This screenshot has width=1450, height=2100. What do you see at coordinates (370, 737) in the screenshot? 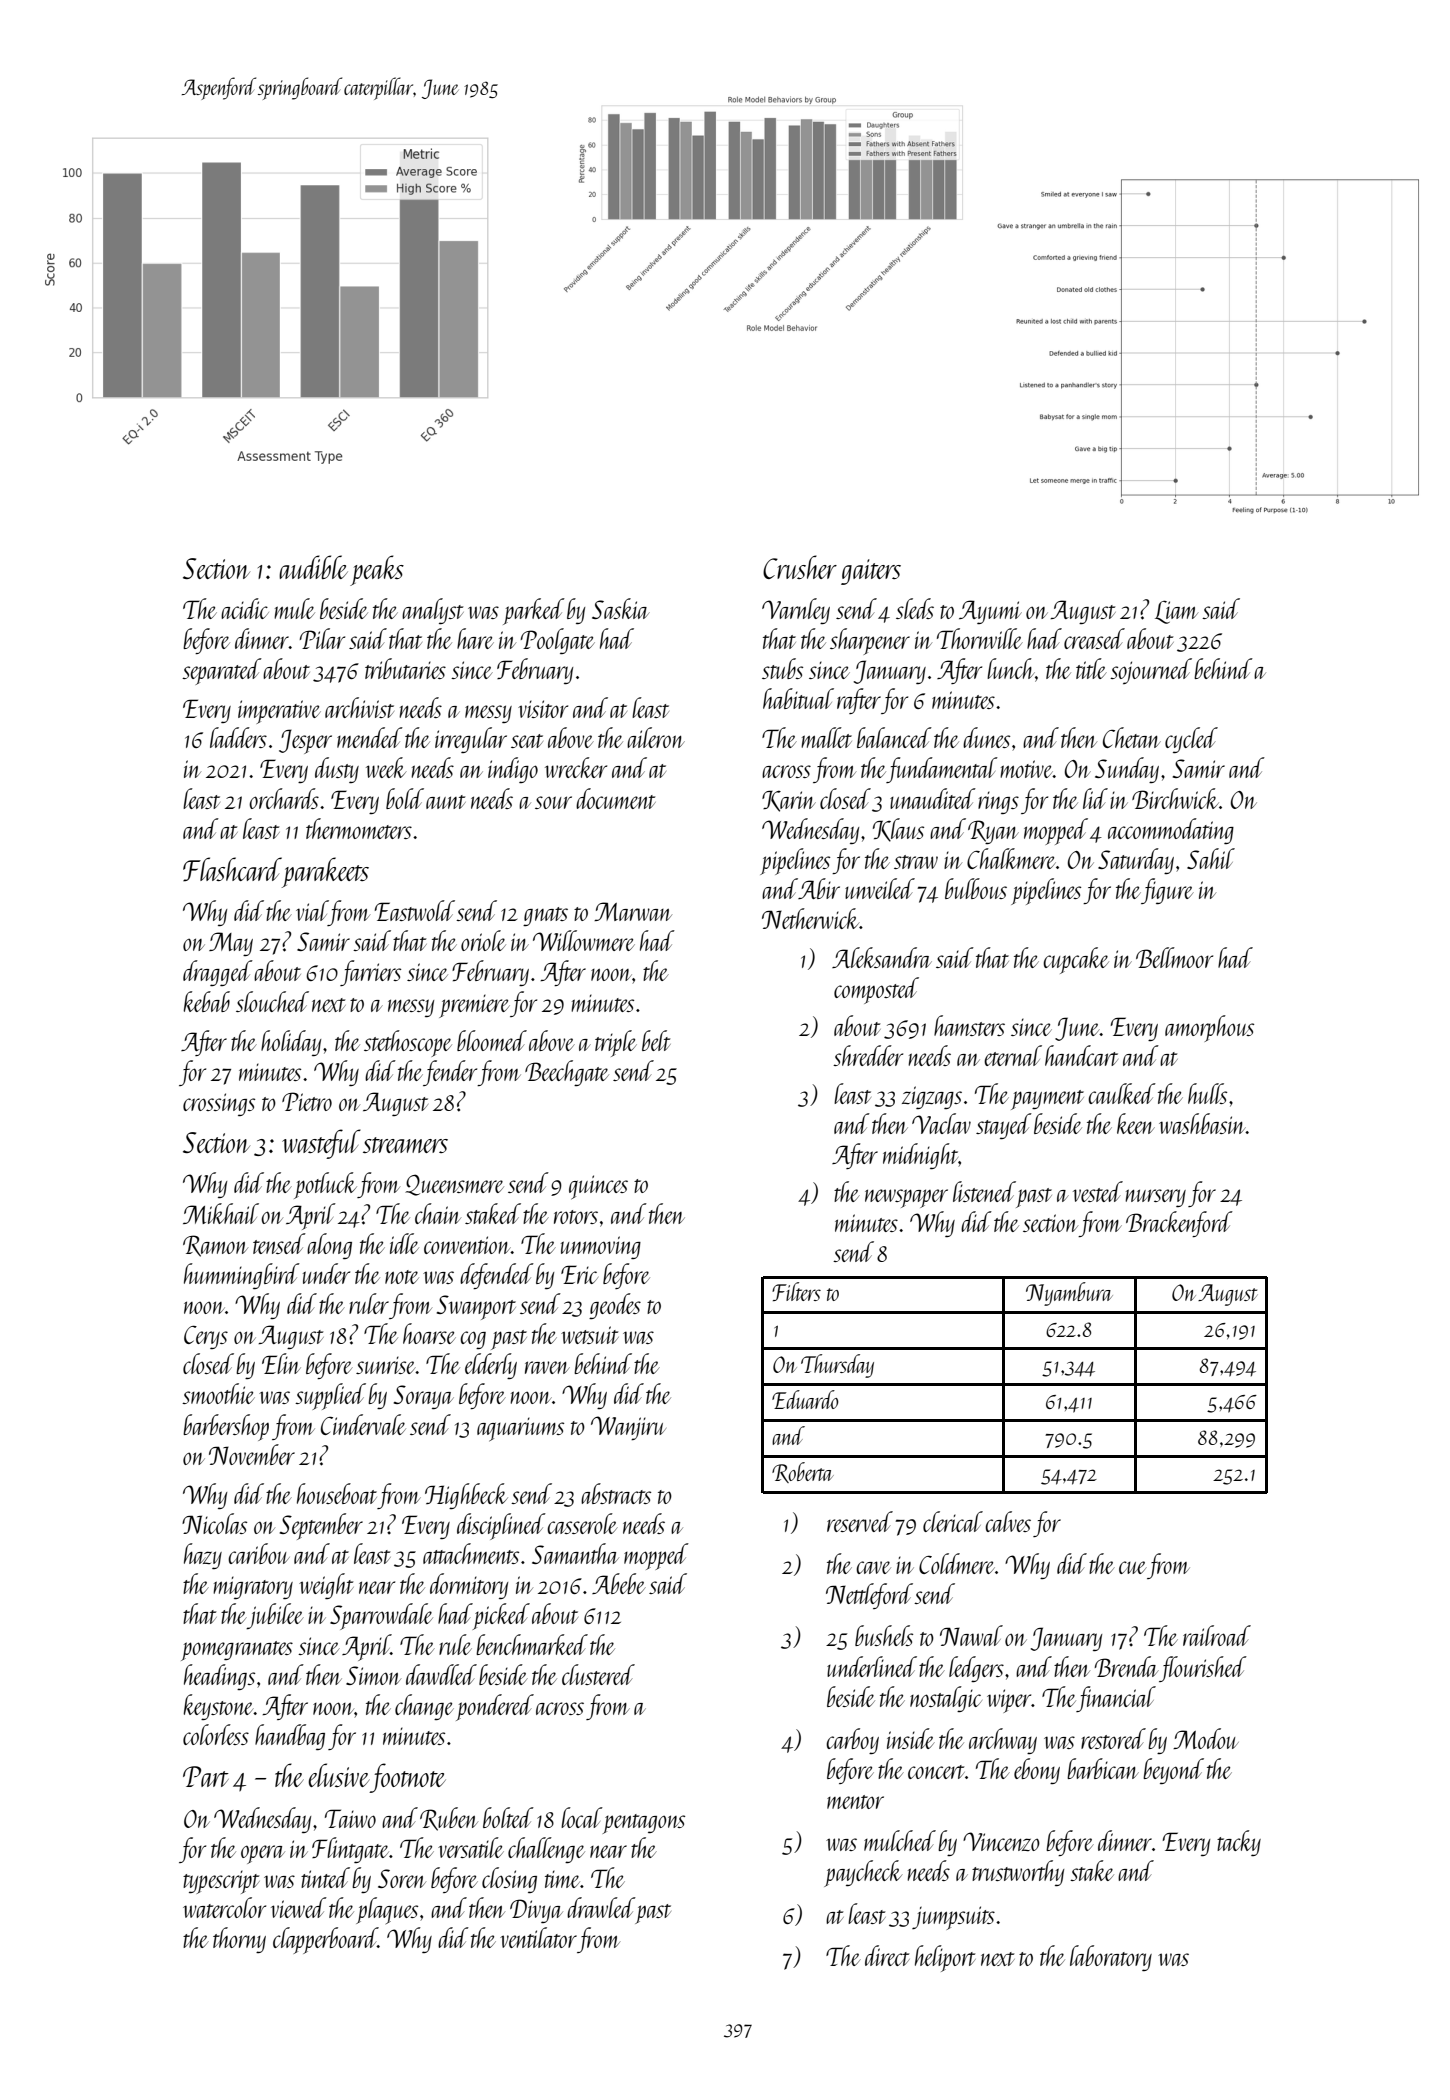
I see `mended` at bounding box center [370, 737].
